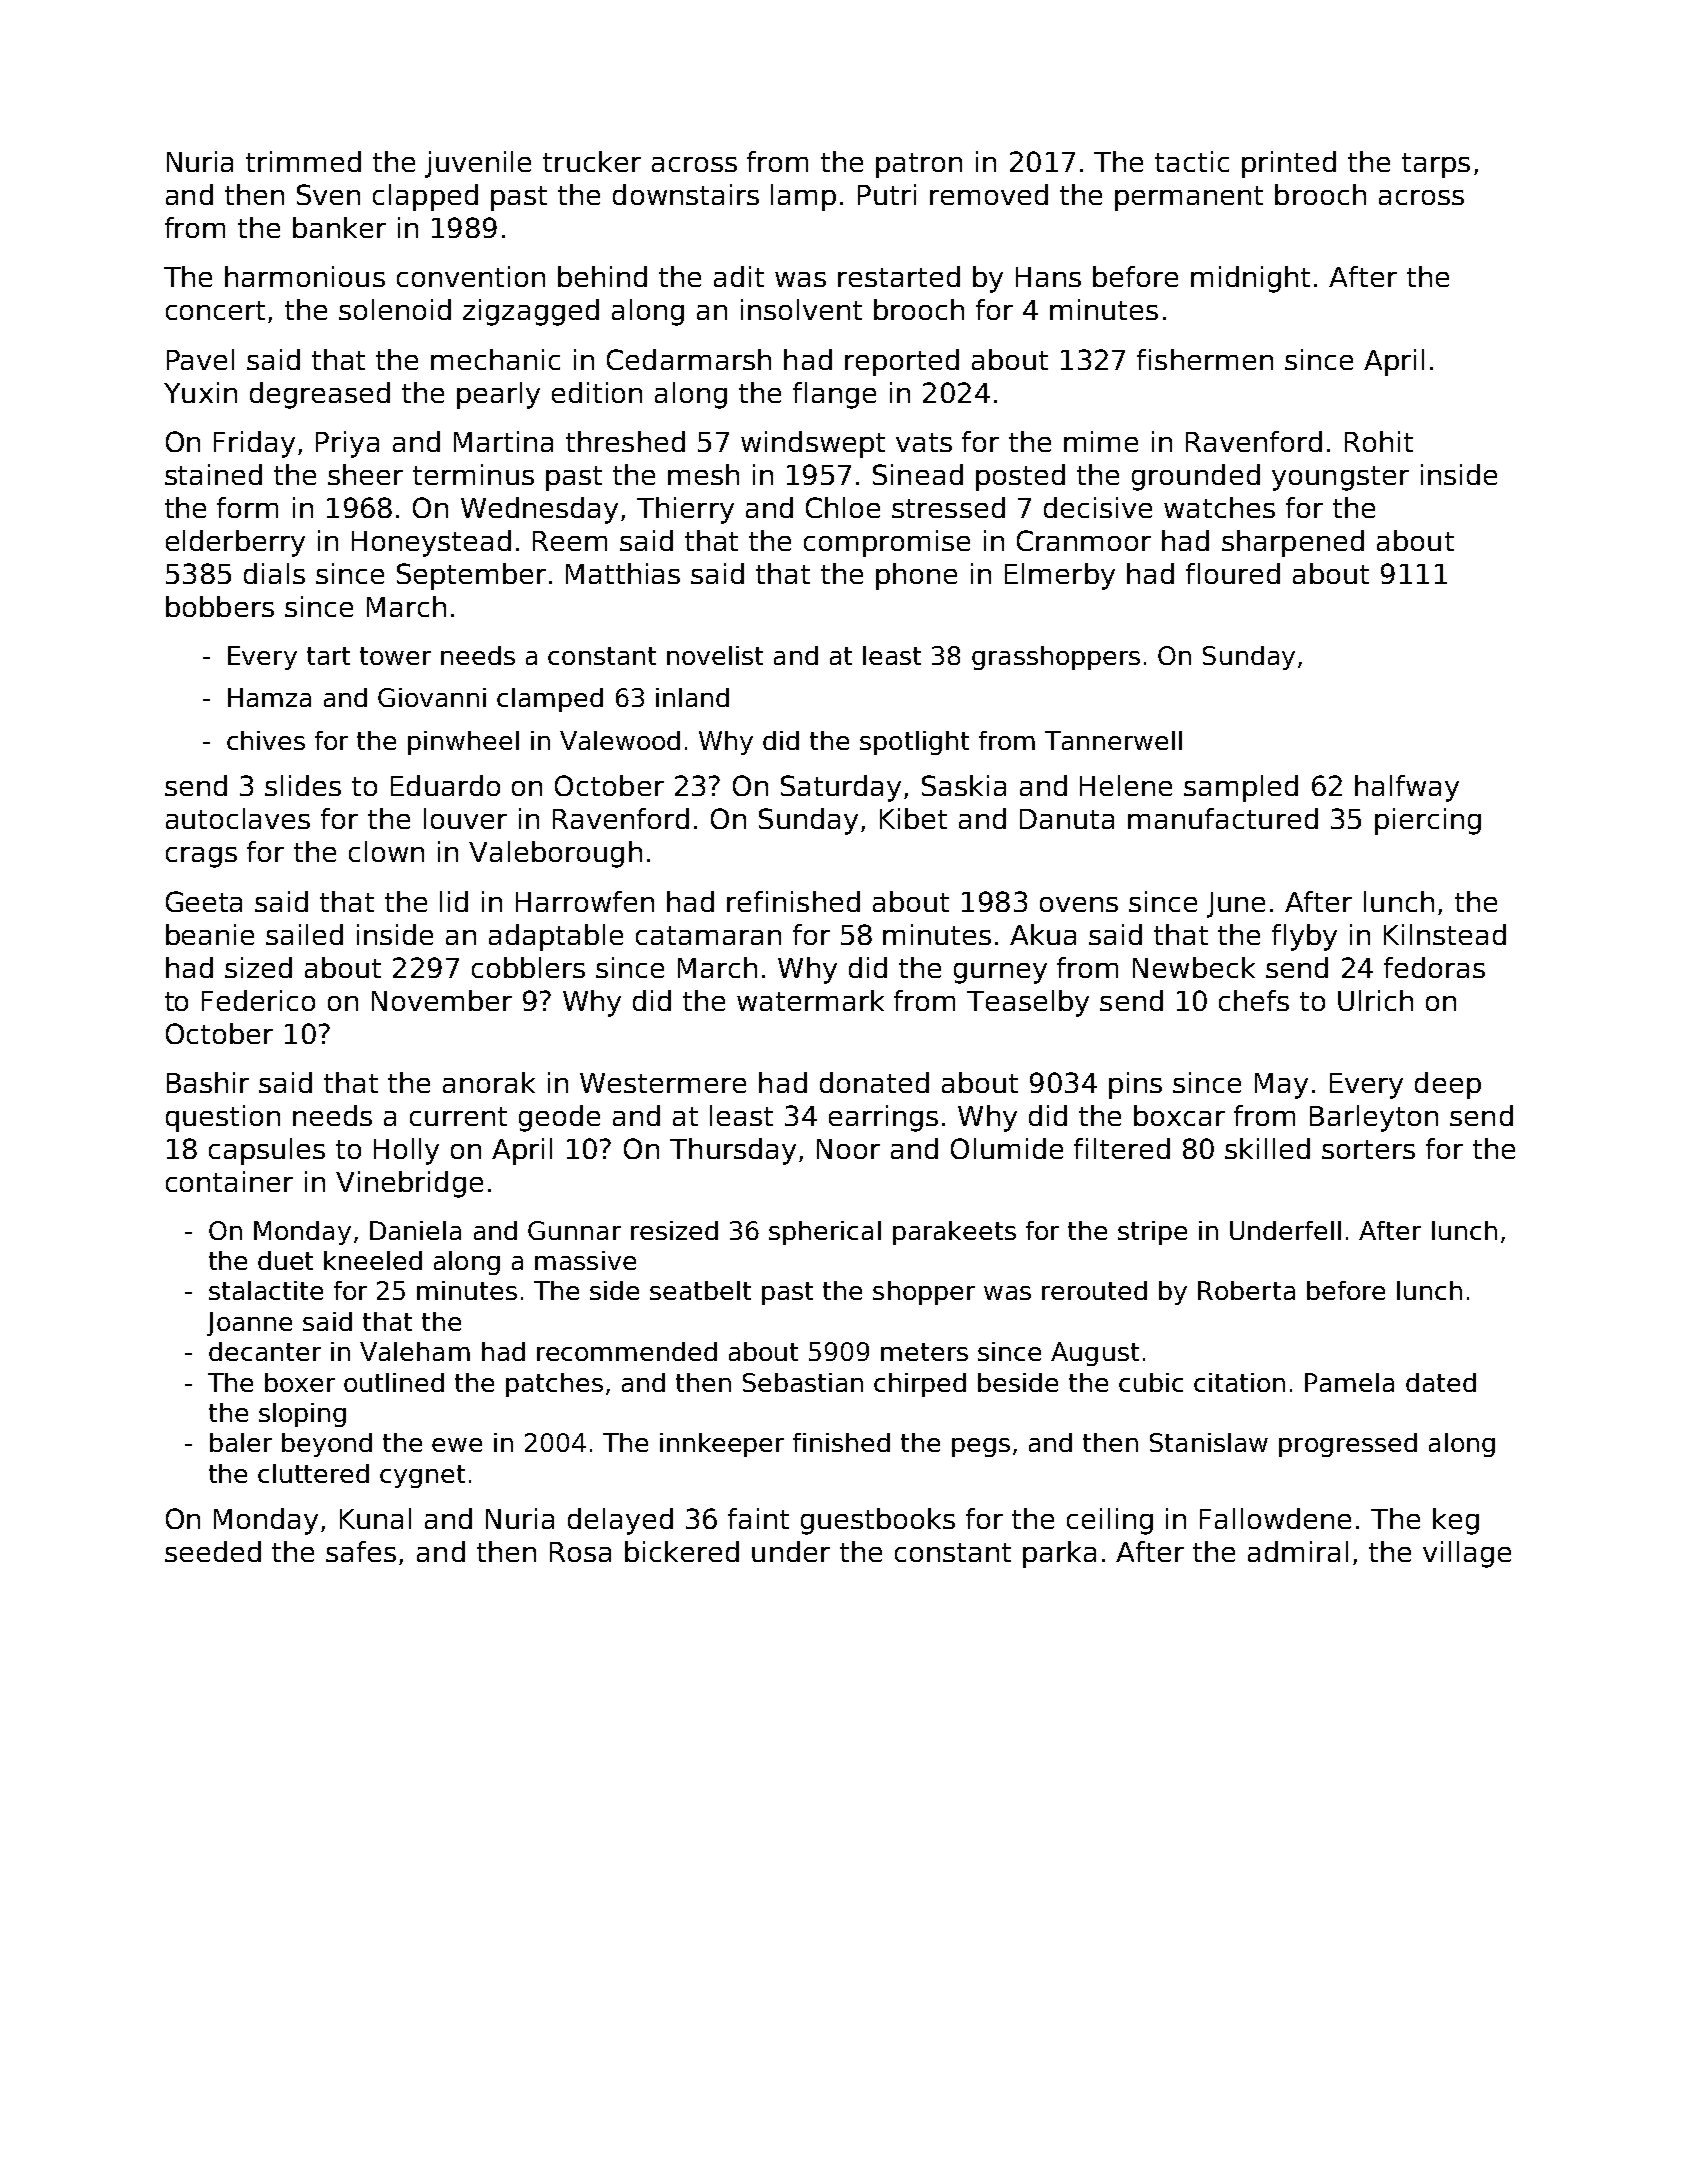 The height and width of the document is (2178, 1683). What do you see at coordinates (554, 1385) in the document?
I see `patches` at bounding box center [554, 1385].
